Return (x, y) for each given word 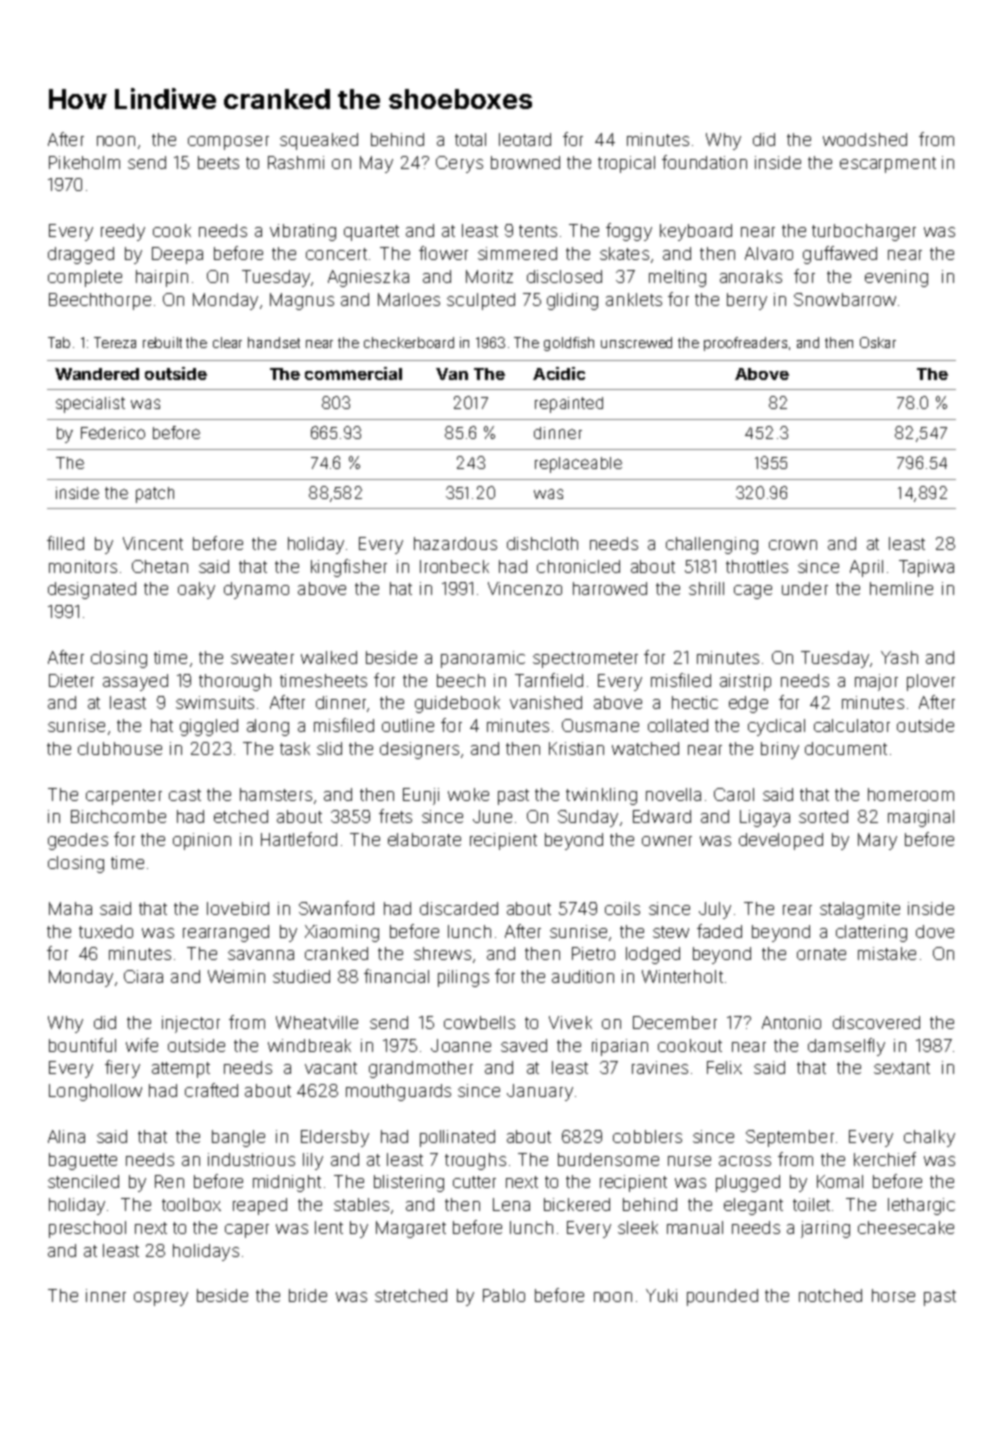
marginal (921, 818)
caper (247, 1231)
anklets (634, 299)
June (492, 816)
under (805, 588)
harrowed (610, 588)
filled (65, 543)
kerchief (885, 1159)
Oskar (878, 342)
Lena (511, 1204)
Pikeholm (84, 162)
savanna (261, 955)
